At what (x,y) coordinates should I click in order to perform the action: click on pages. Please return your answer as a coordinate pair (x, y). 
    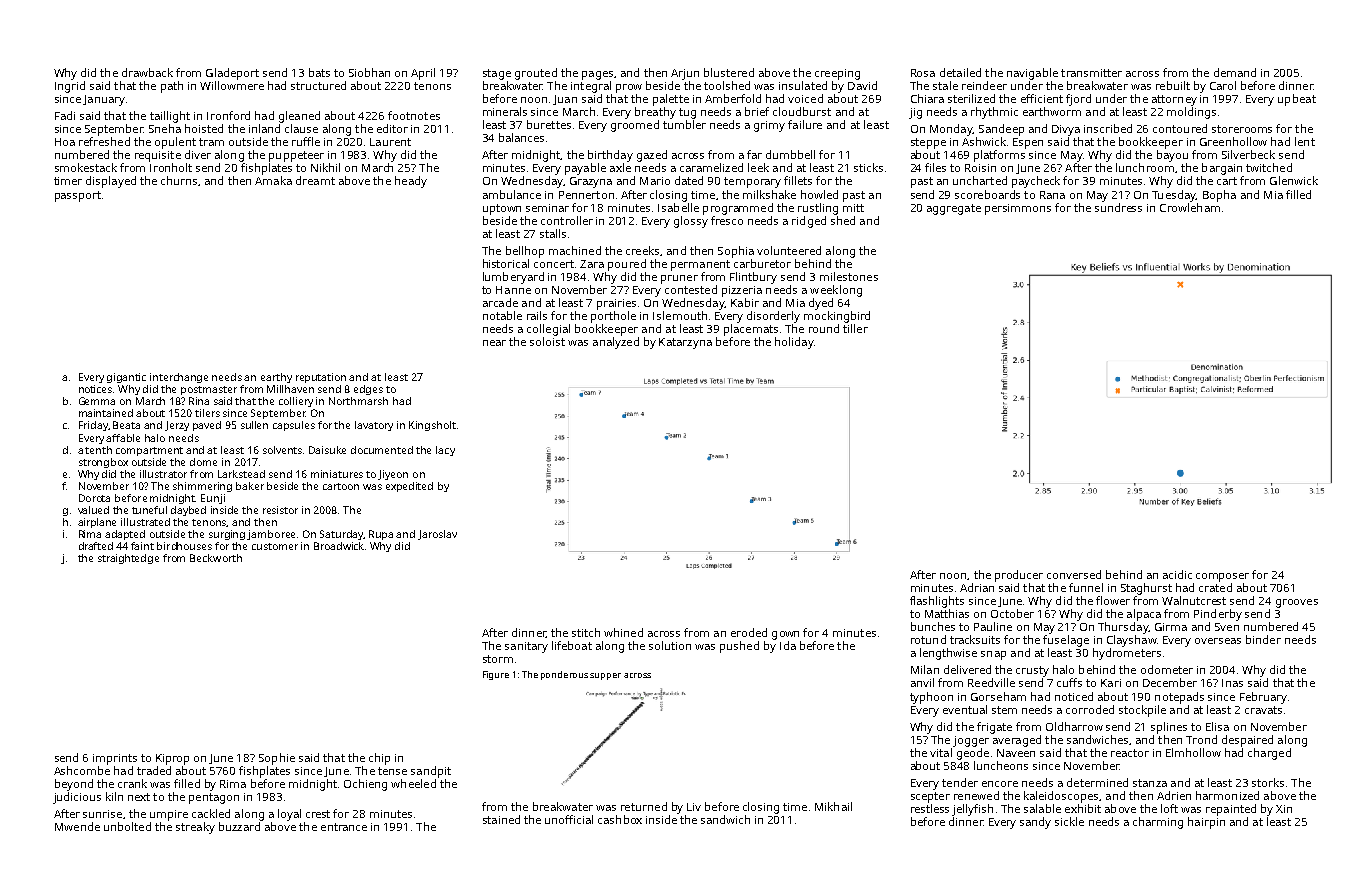
    Looking at the image, I should click on (597, 75).
